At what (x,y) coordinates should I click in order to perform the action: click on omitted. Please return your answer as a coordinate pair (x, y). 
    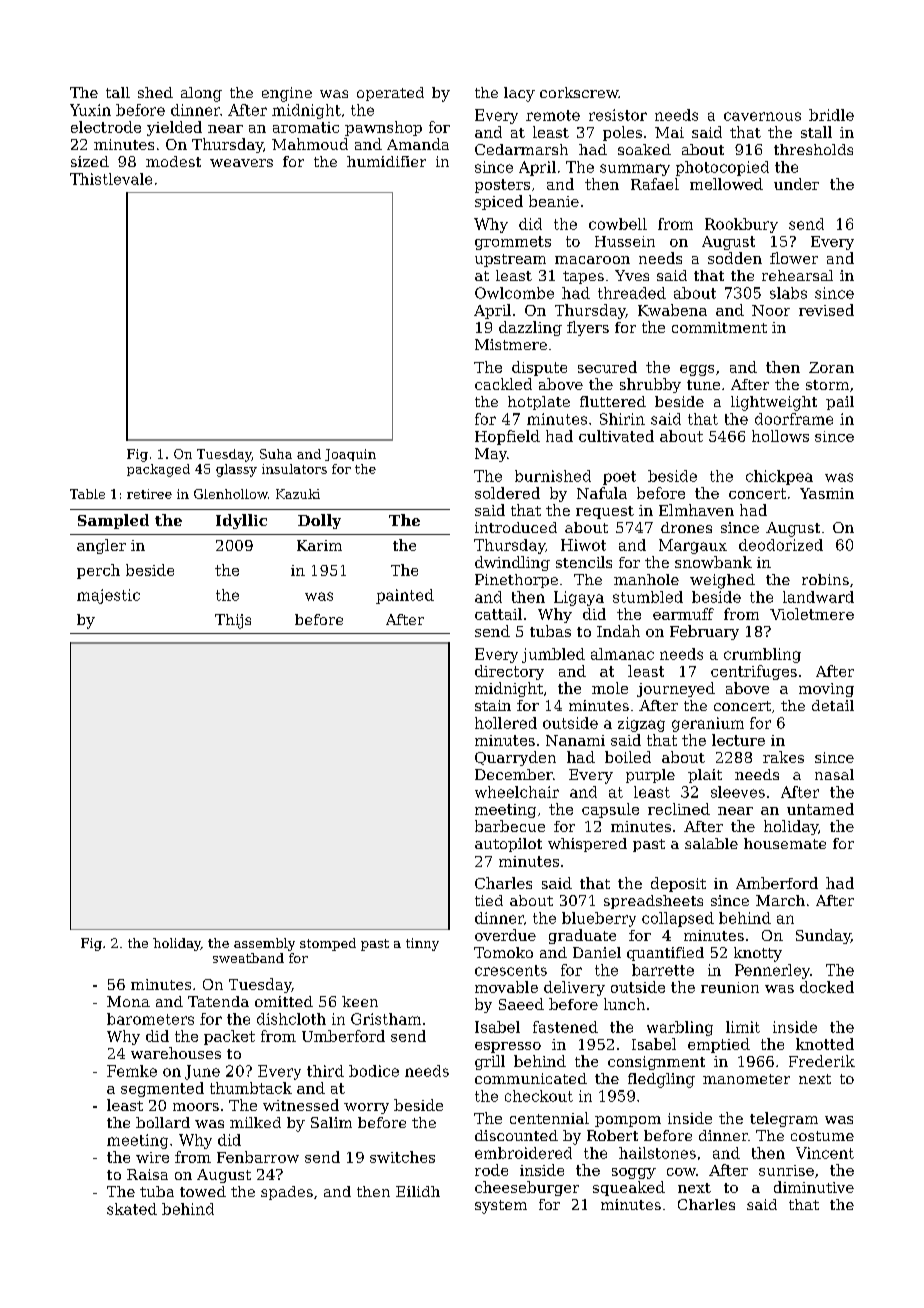
    Looking at the image, I should click on (284, 1001).
